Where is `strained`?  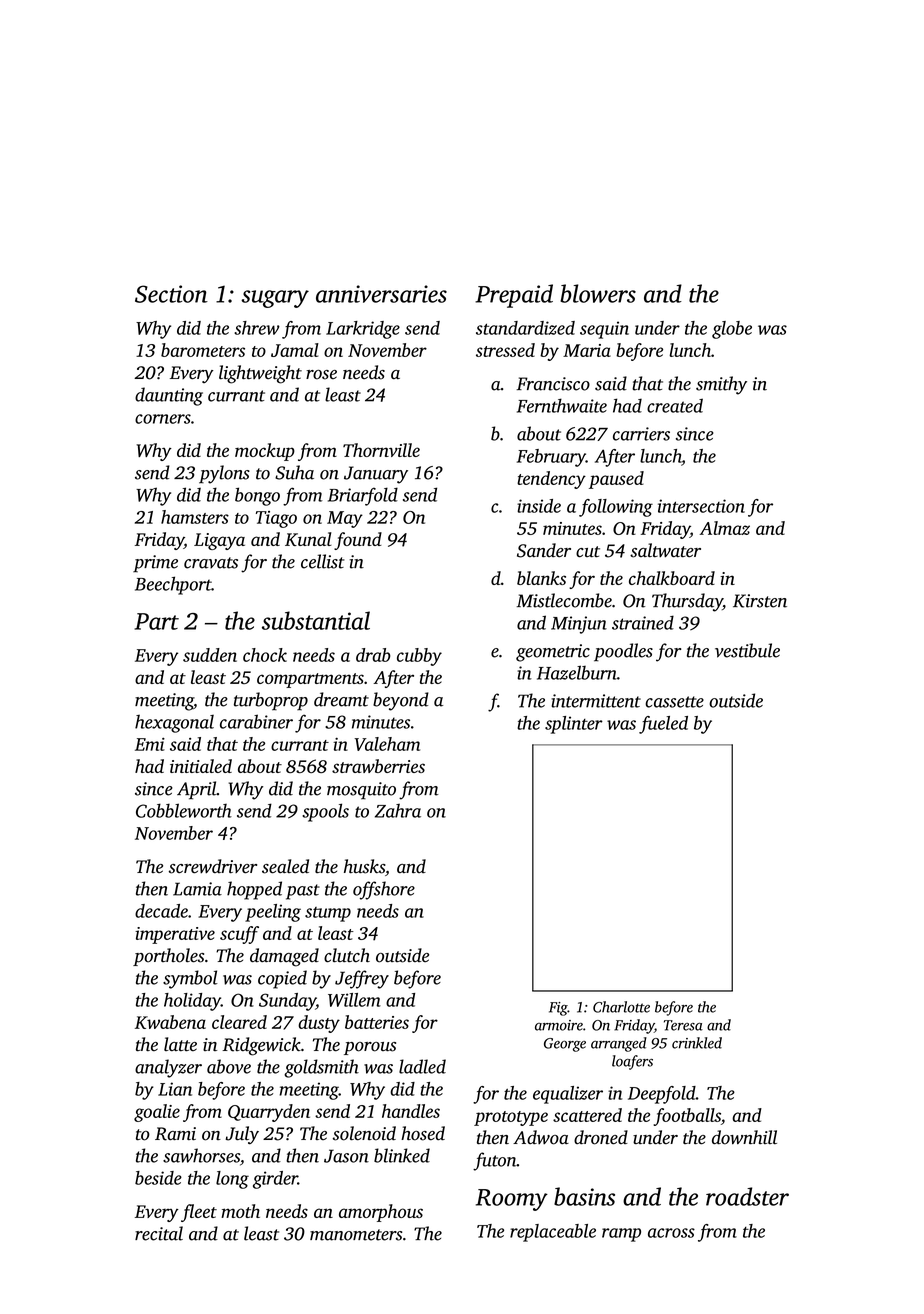 strained is located at coordinates (643, 622).
